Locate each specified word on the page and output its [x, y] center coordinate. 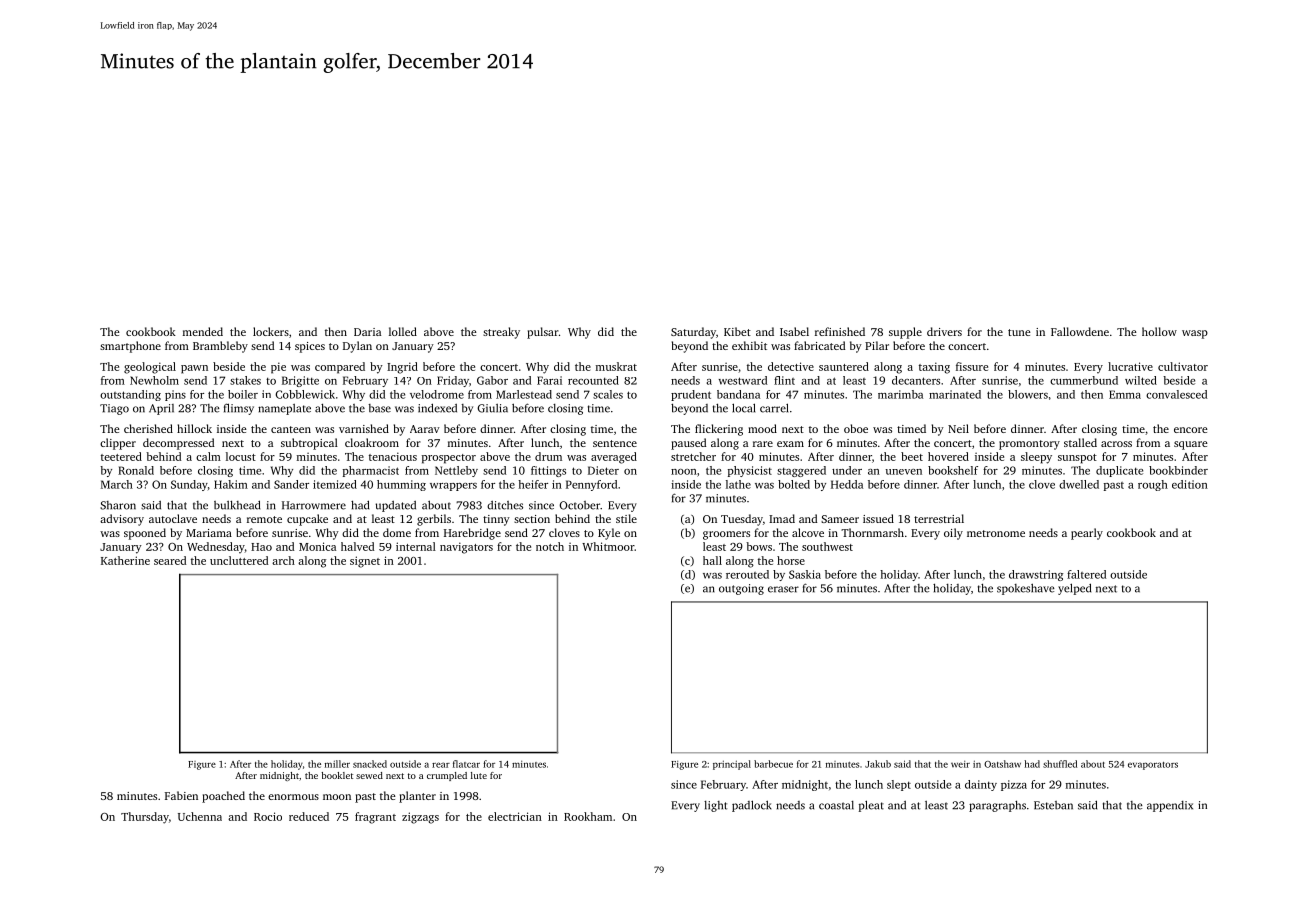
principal [732, 765]
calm [208, 456]
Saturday [693, 333]
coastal [836, 805]
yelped [1074, 589]
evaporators [1153, 766]
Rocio [268, 816]
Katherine [125, 560]
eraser [783, 589]
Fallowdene [1080, 331]
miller [337, 764]
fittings [548, 471]
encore [1191, 430]
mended [203, 331]
